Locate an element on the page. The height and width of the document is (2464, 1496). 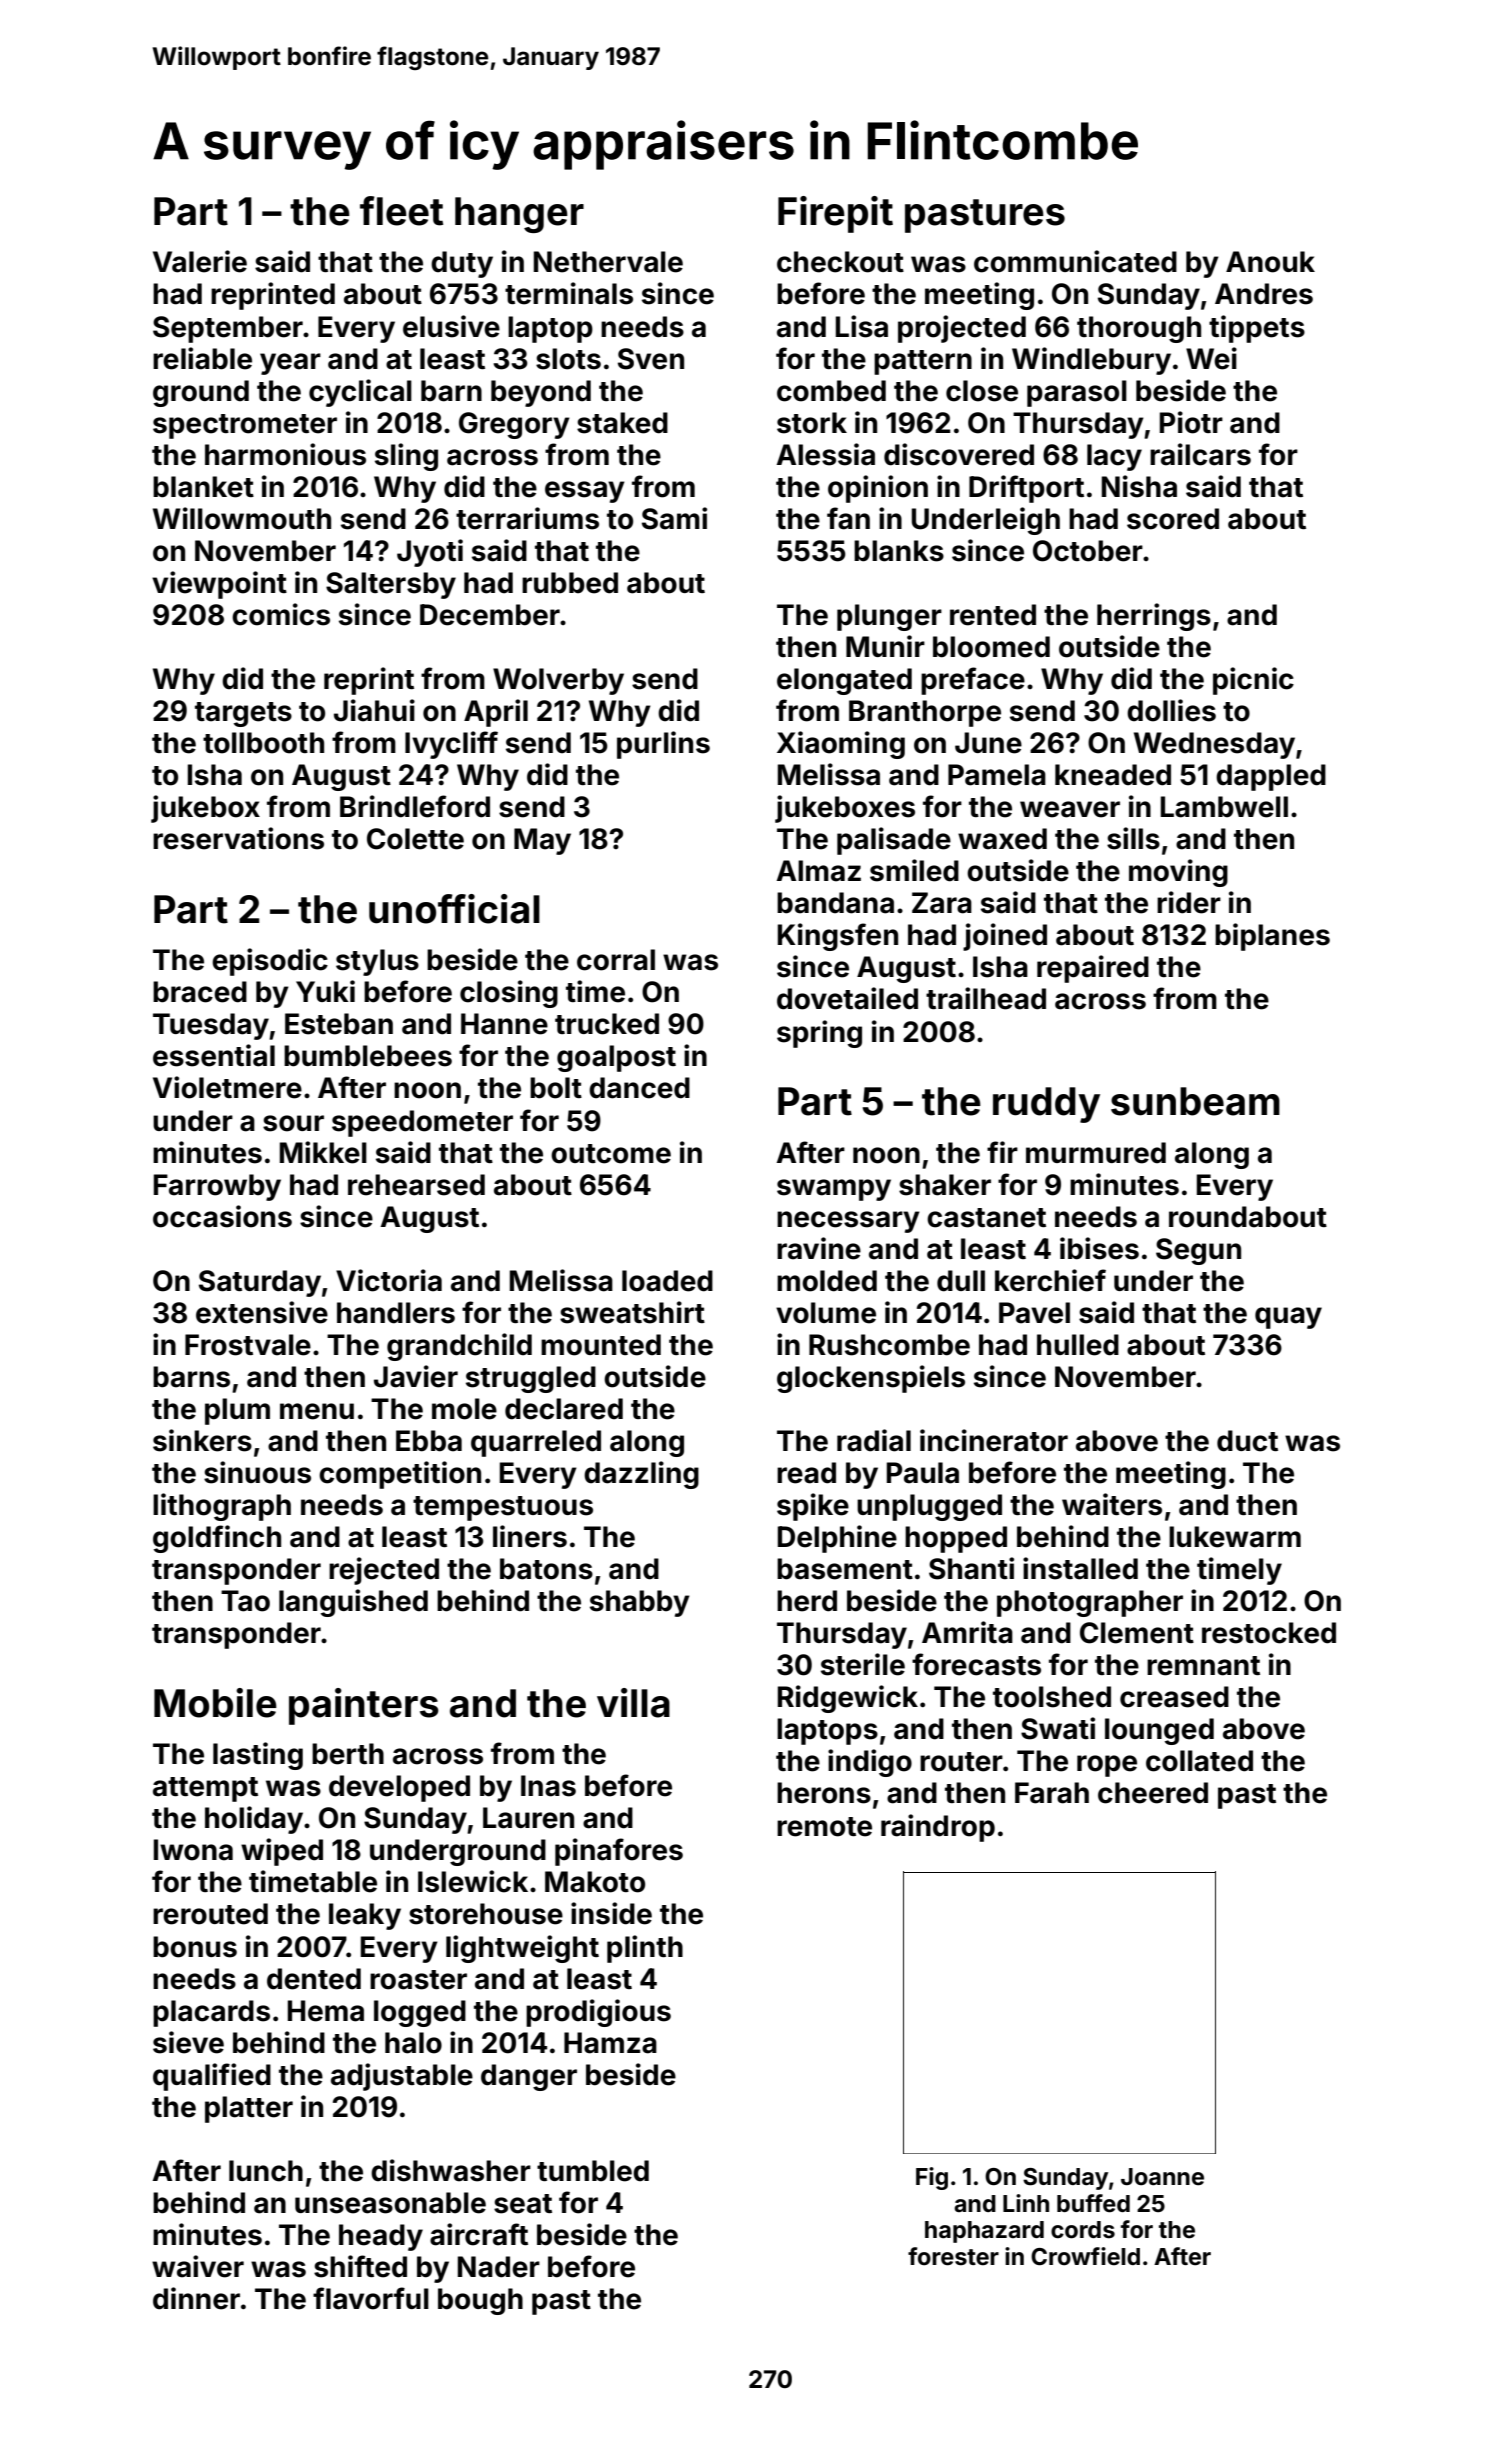
Saltersby is located at coordinates (391, 585).
